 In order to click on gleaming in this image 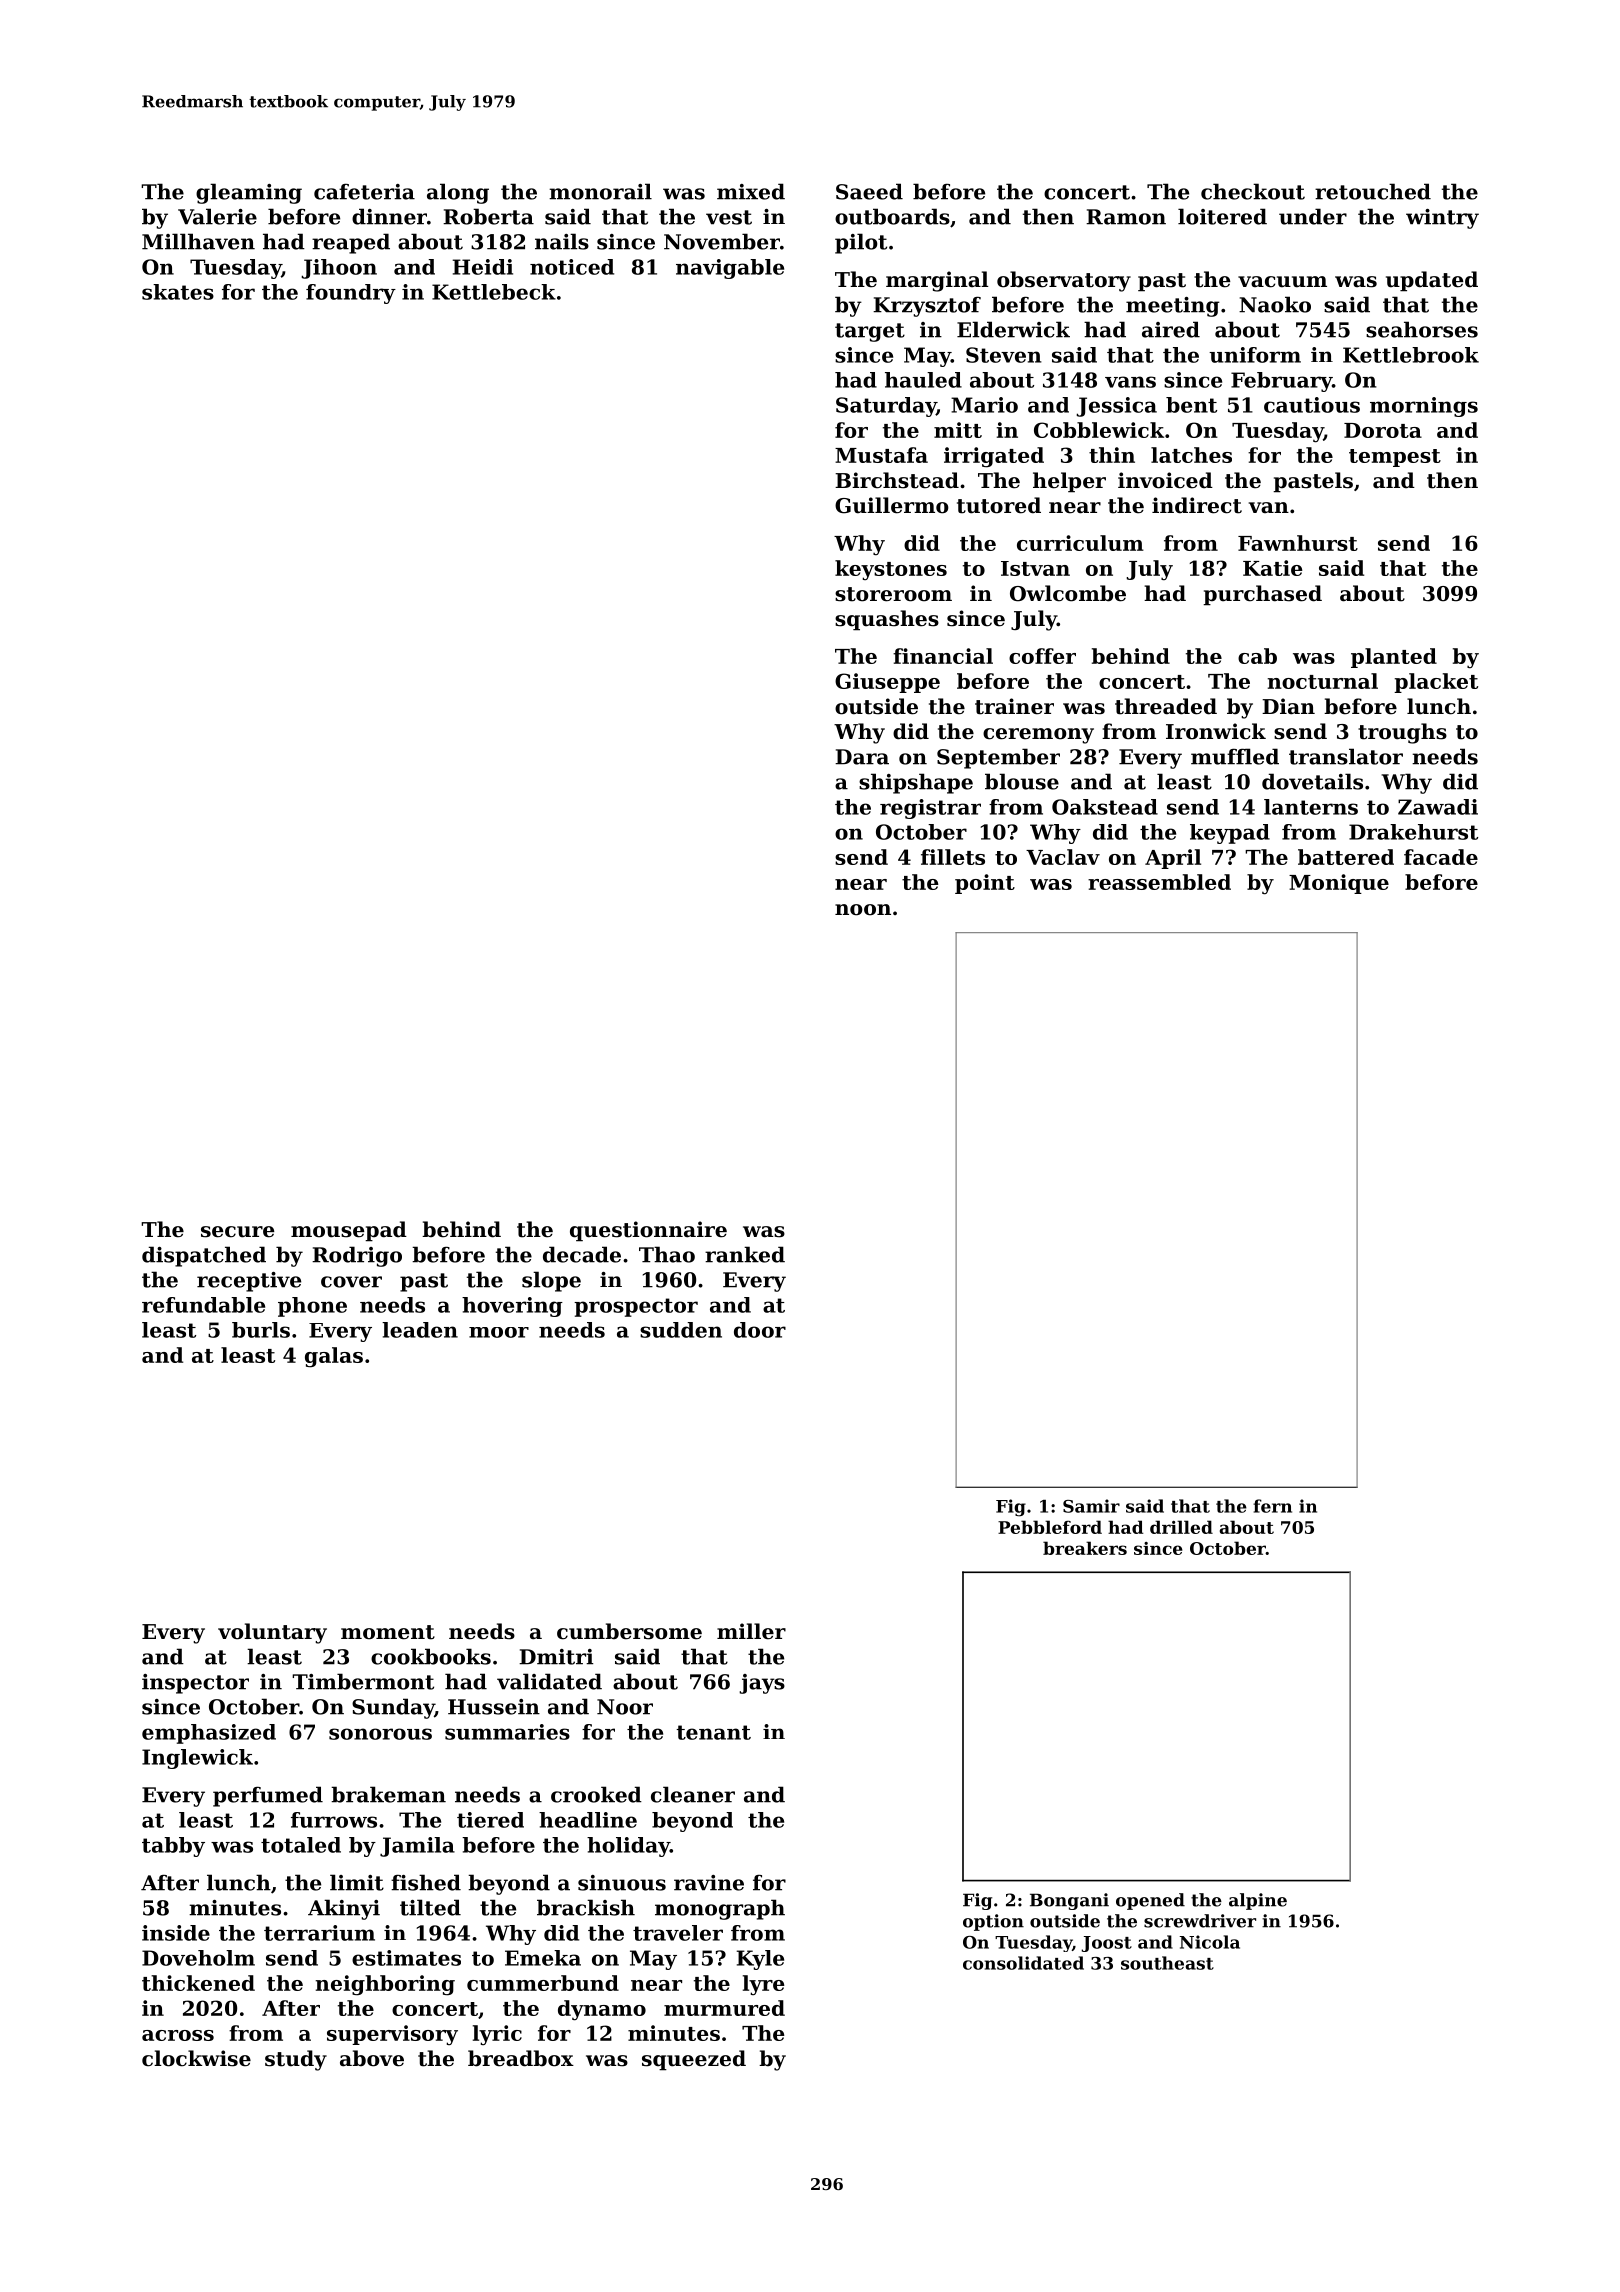, I will do `click(249, 193)`.
